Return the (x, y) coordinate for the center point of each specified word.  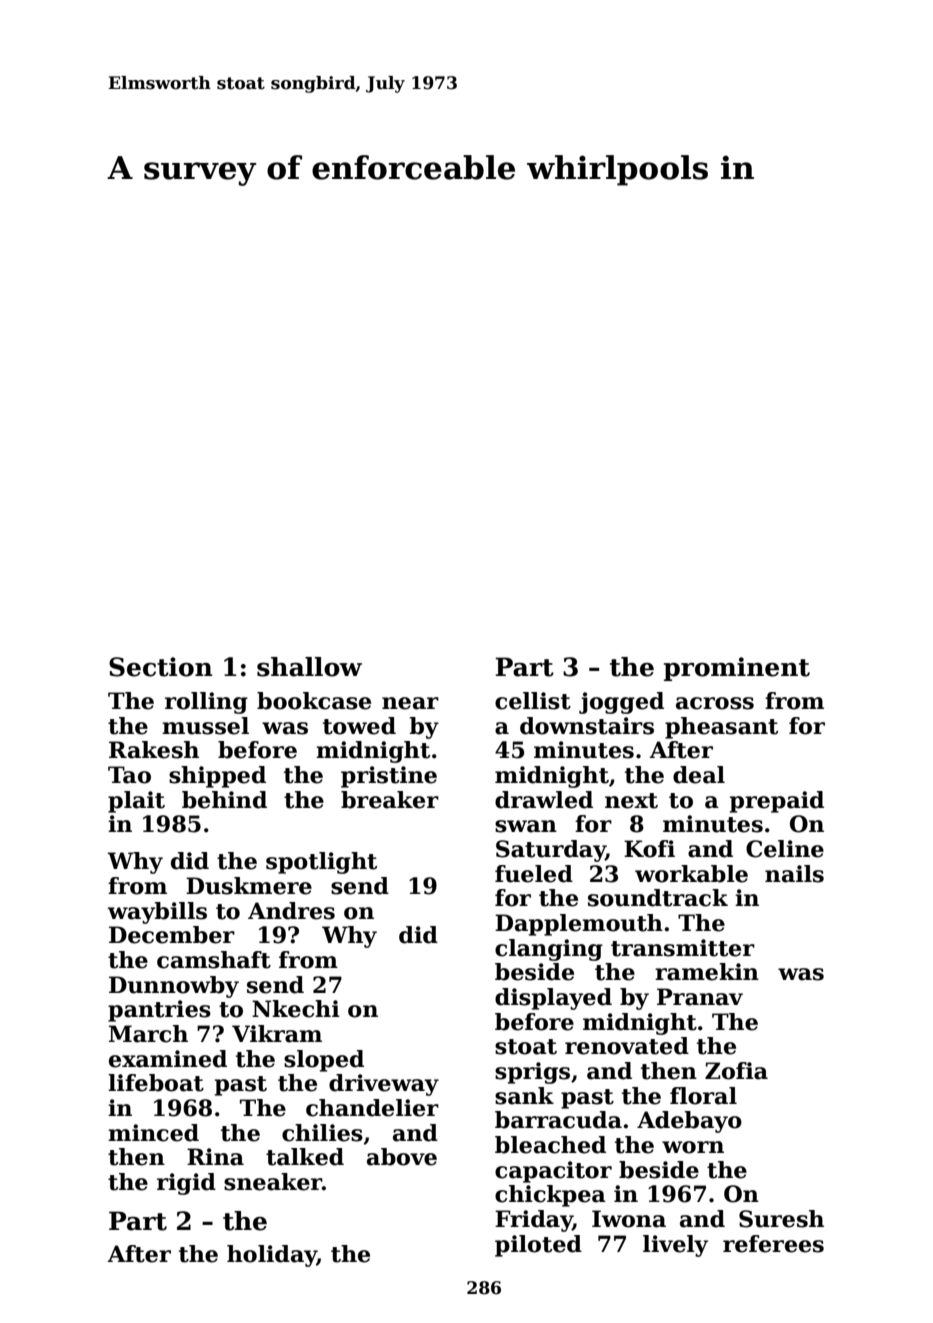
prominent (737, 669)
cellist (533, 701)
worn (693, 1147)
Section (161, 667)
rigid (186, 1184)
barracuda (558, 1120)
